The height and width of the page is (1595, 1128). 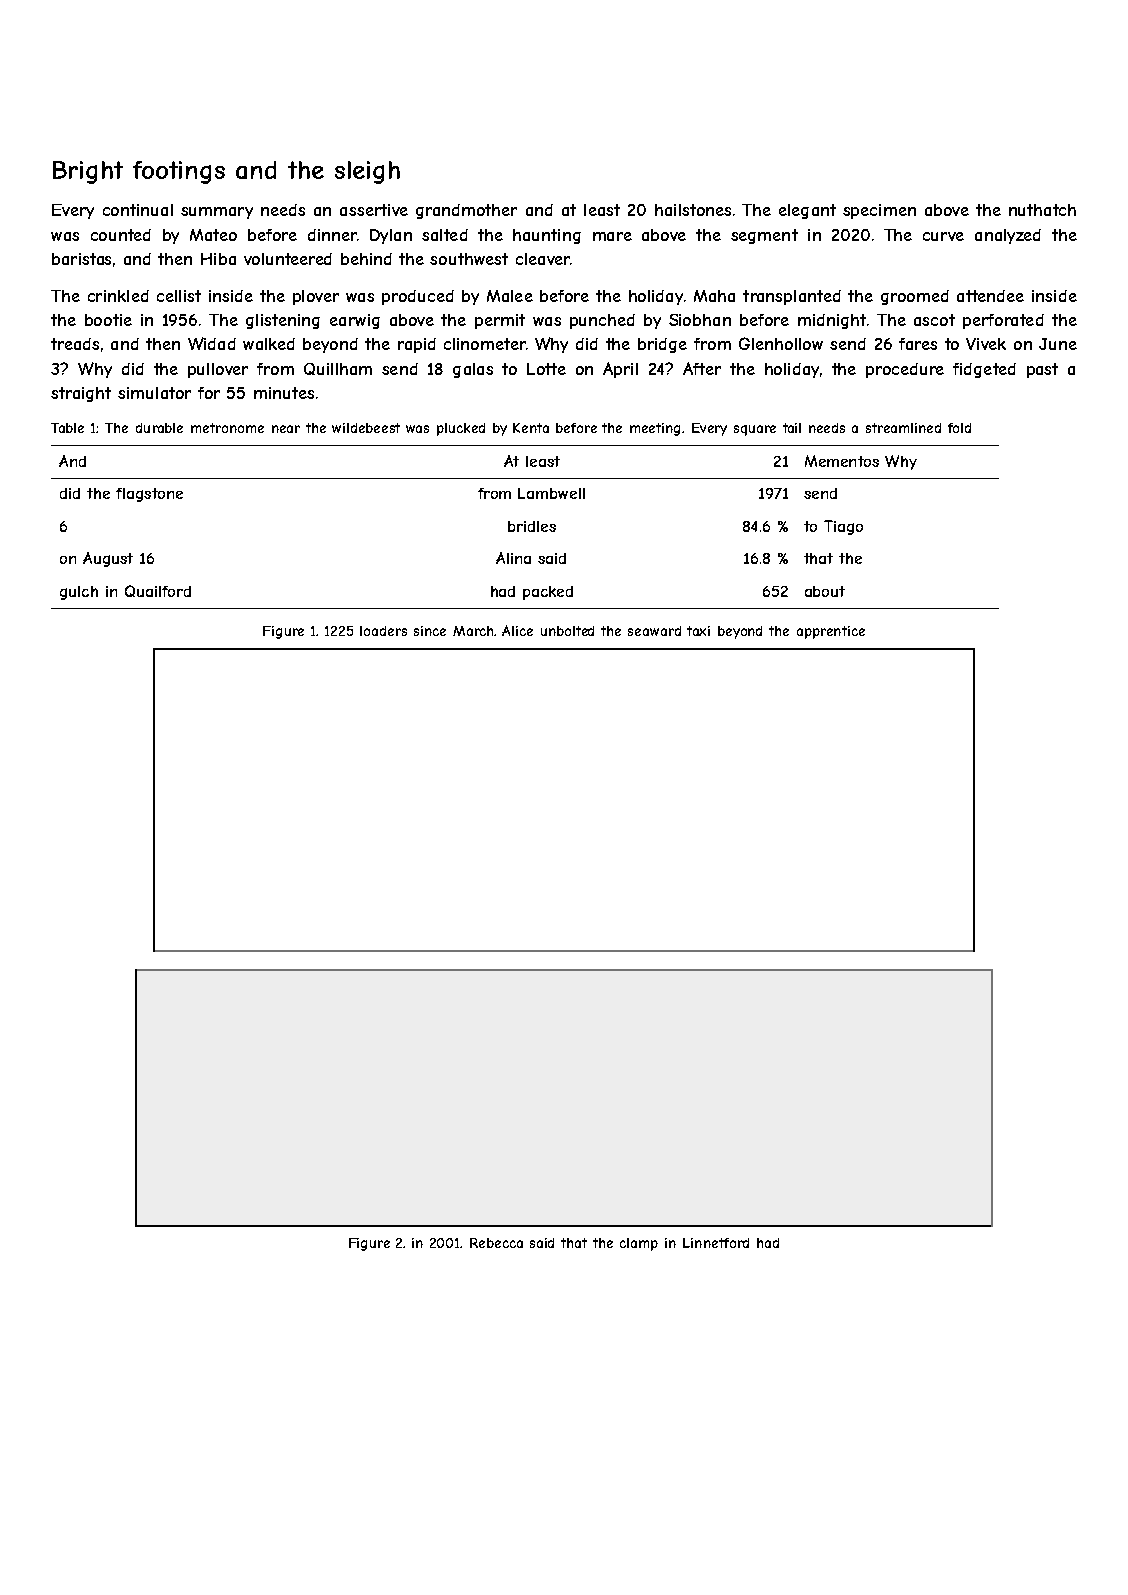 I want to click on footings, so click(x=179, y=172).
